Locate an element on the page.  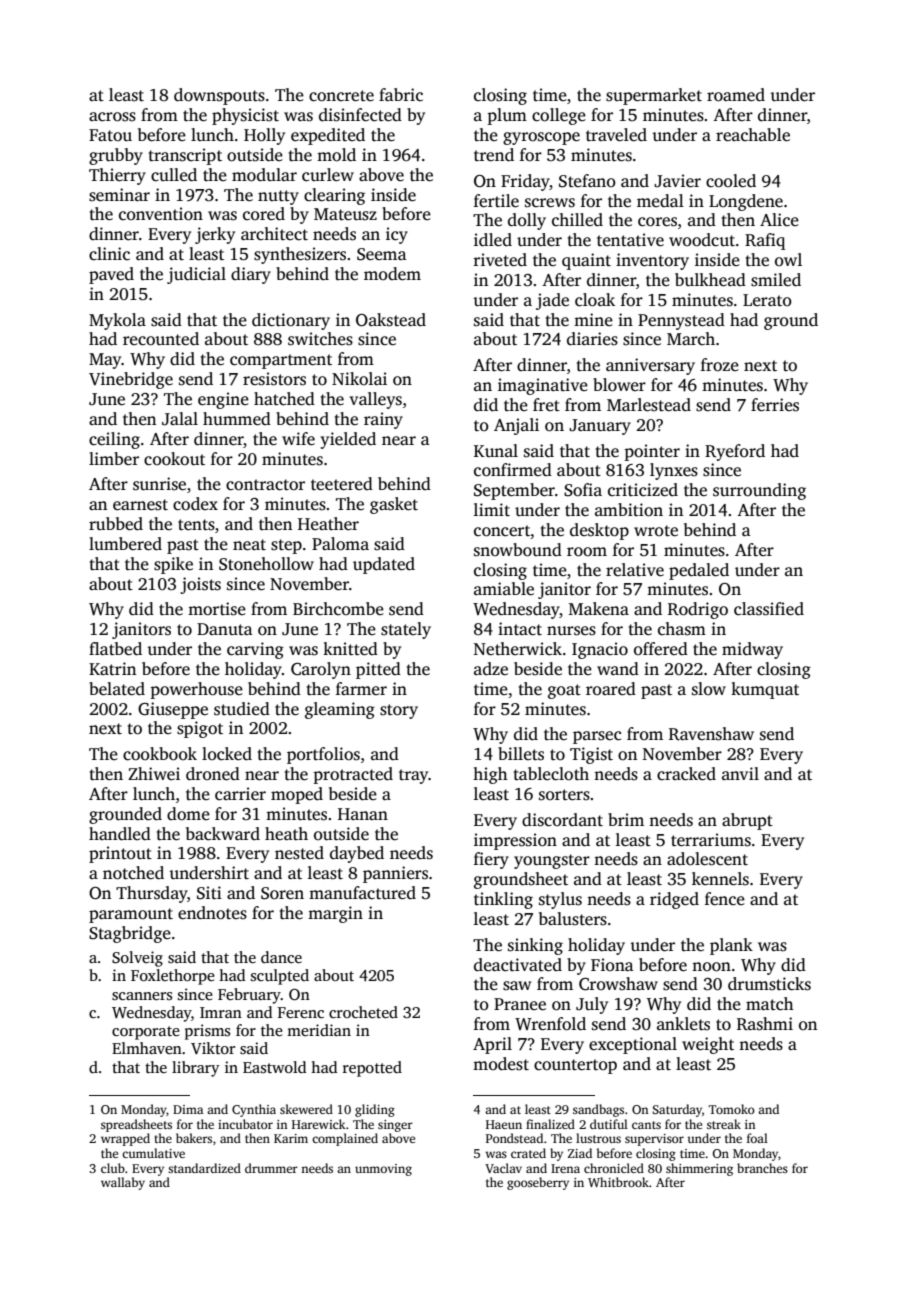
culled is located at coordinates (174, 175).
